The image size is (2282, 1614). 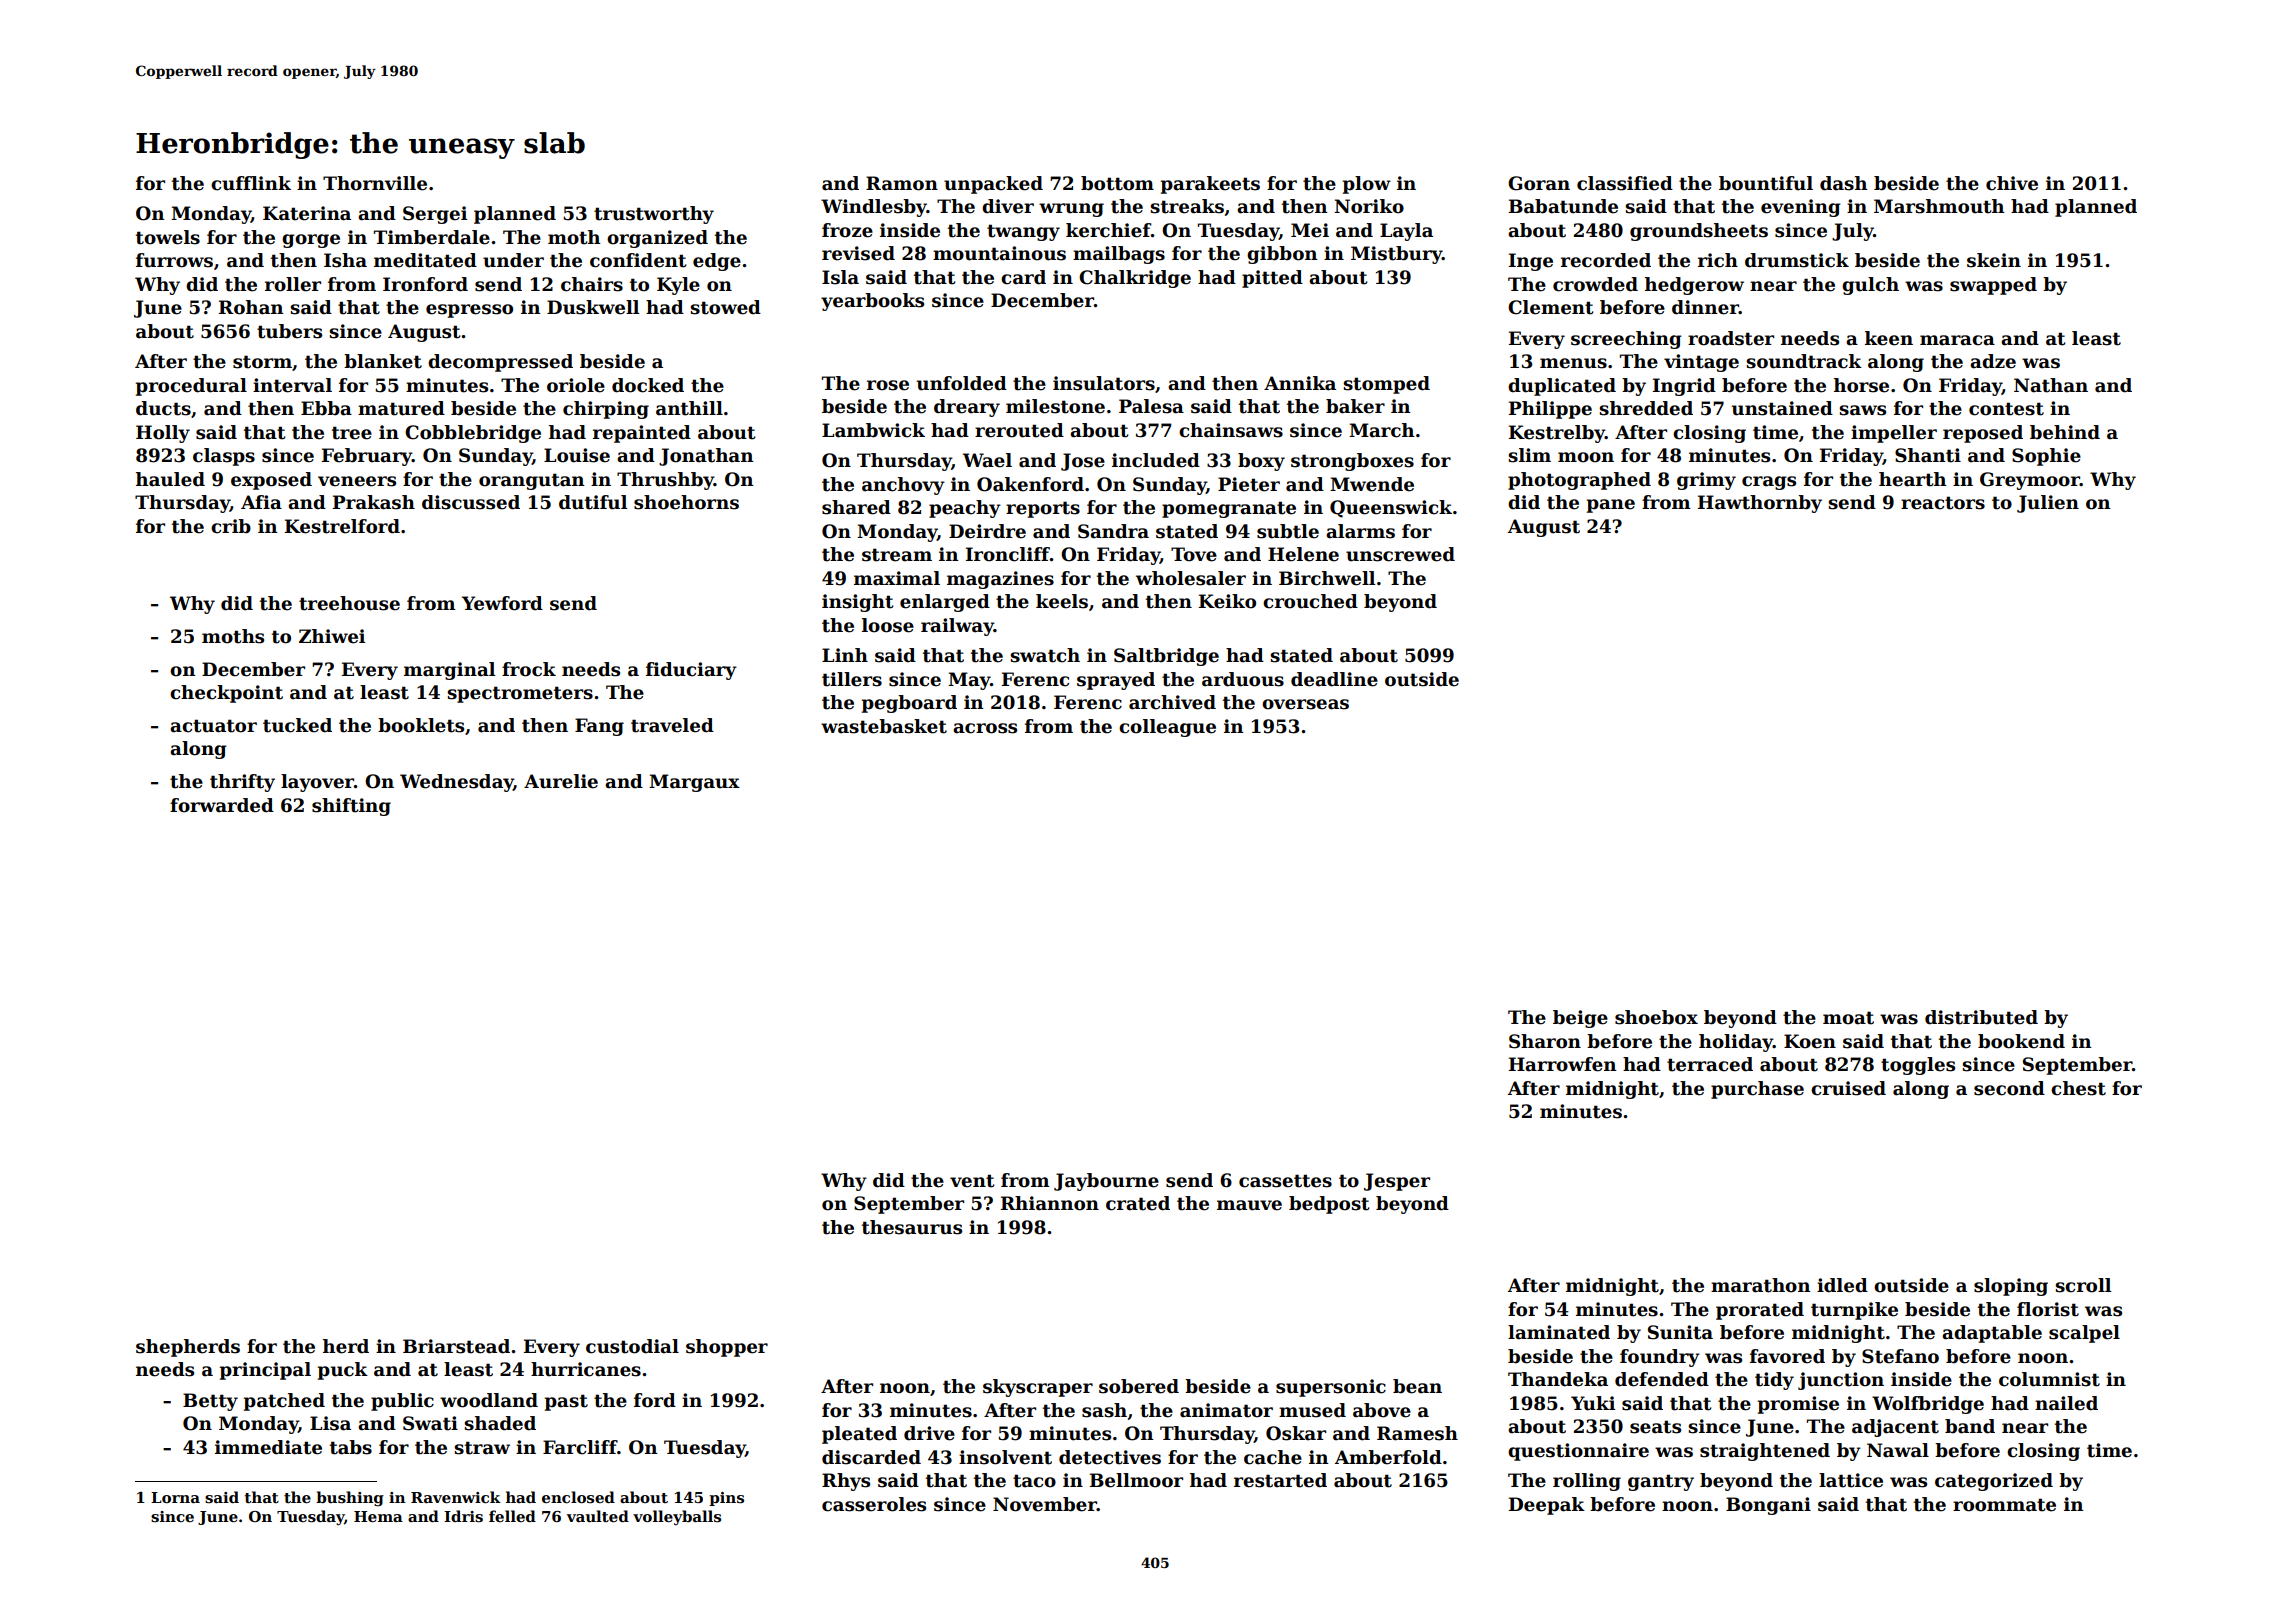 I want to click on Rhiannon, so click(x=1050, y=1203).
